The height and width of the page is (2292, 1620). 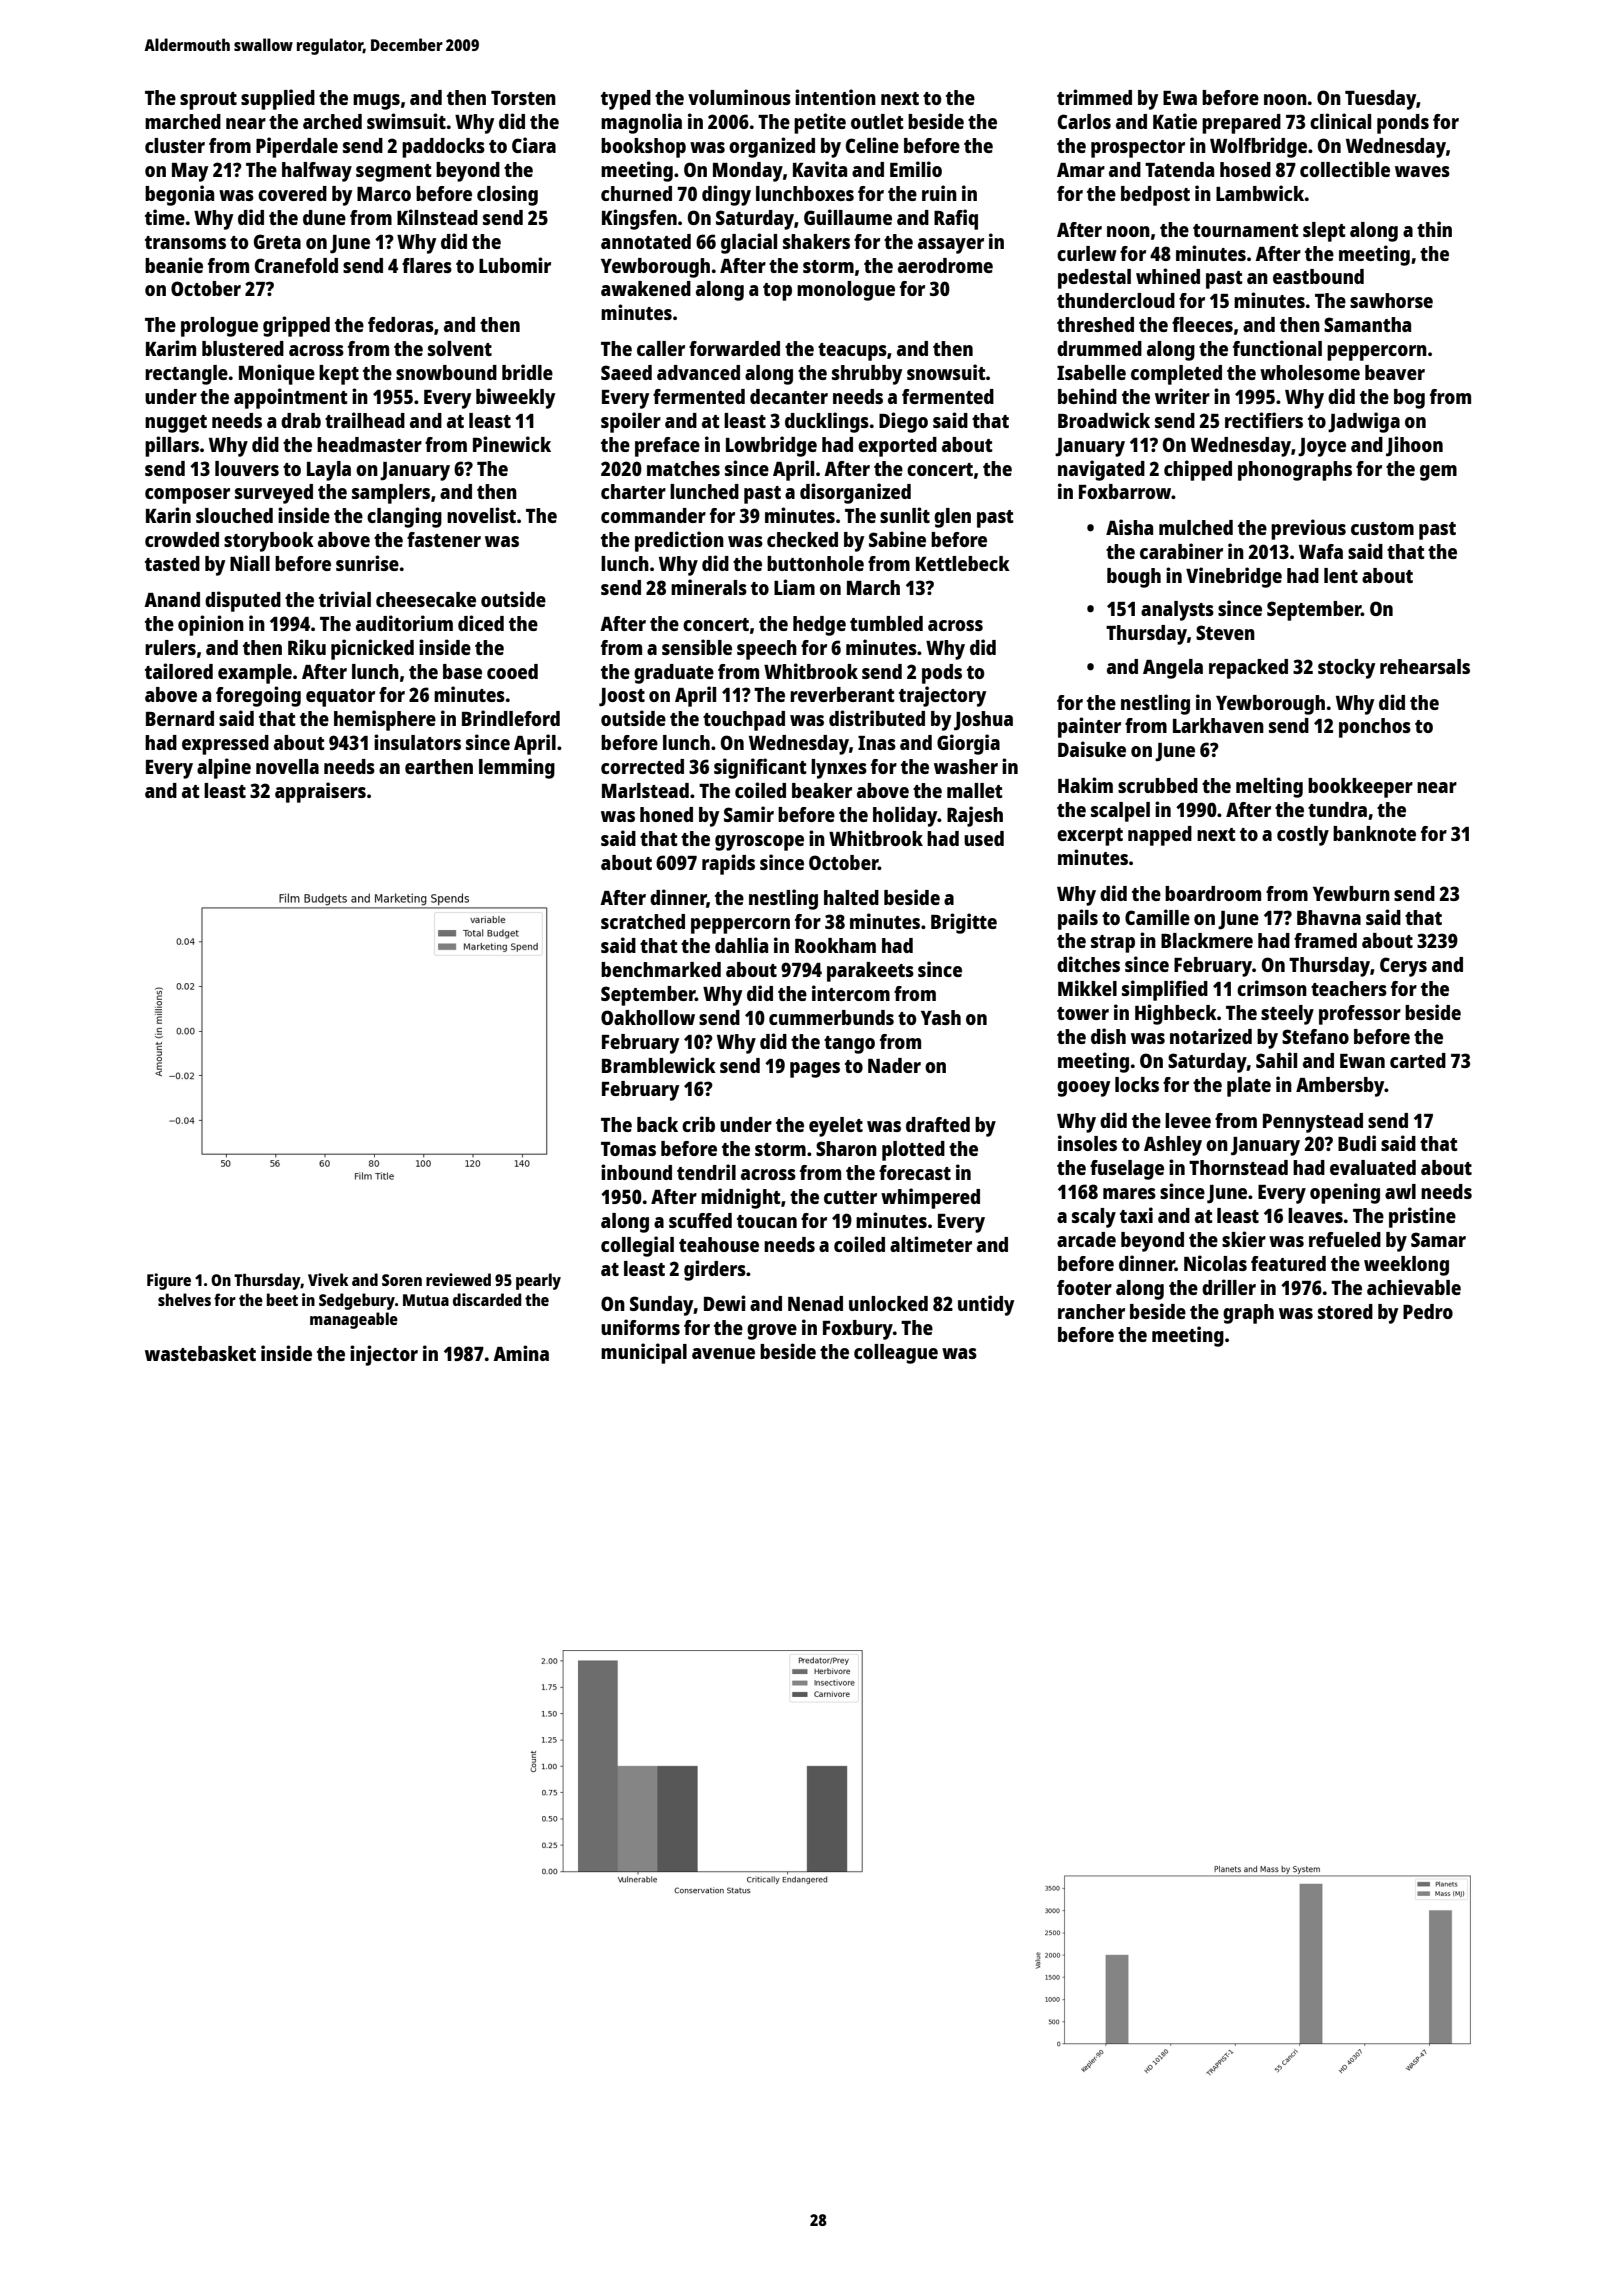 What do you see at coordinates (200, 1353) in the page?
I see `wastebasket` at bounding box center [200, 1353].
